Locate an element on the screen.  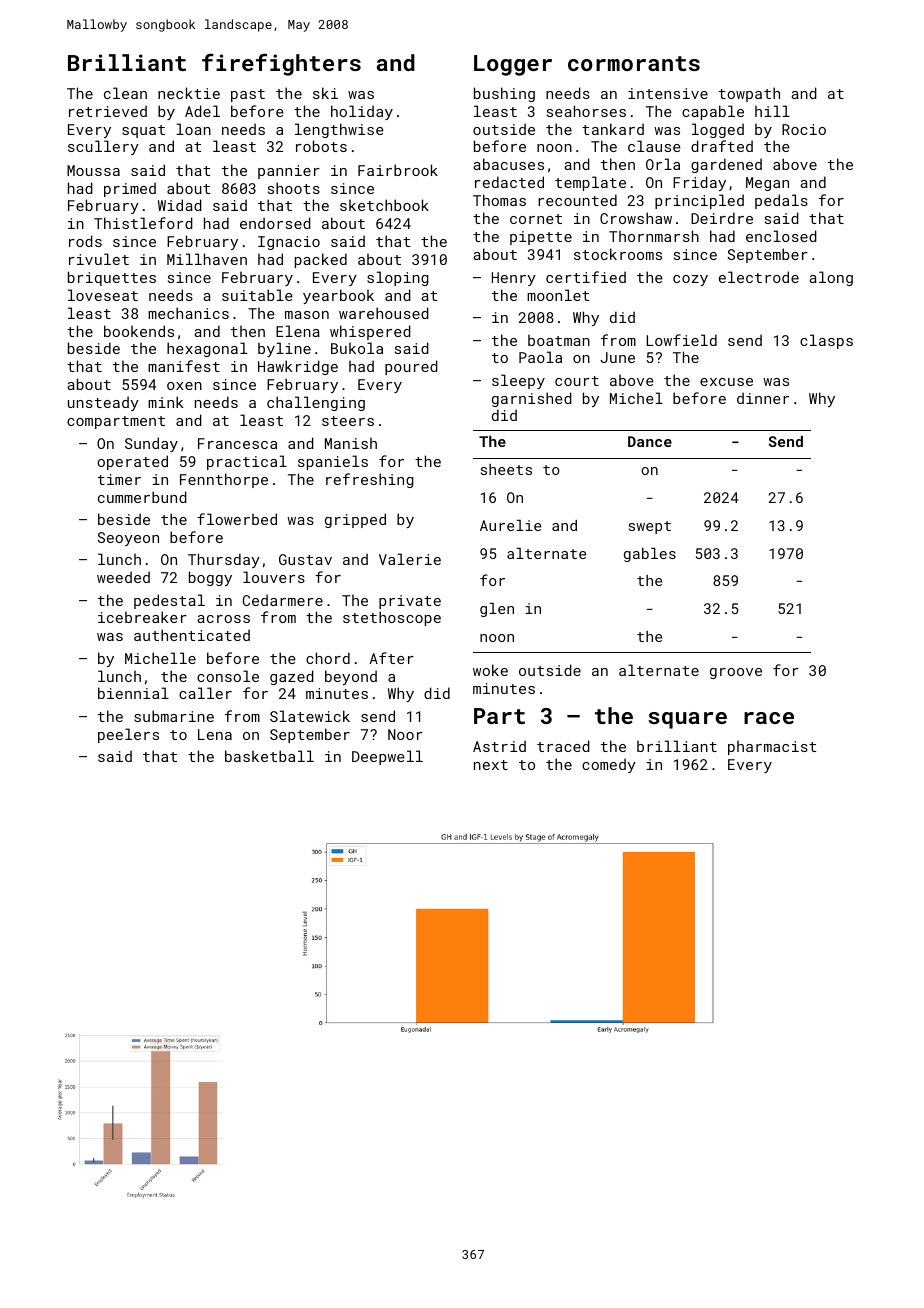
peelers is located at coordinates (128, 735).
